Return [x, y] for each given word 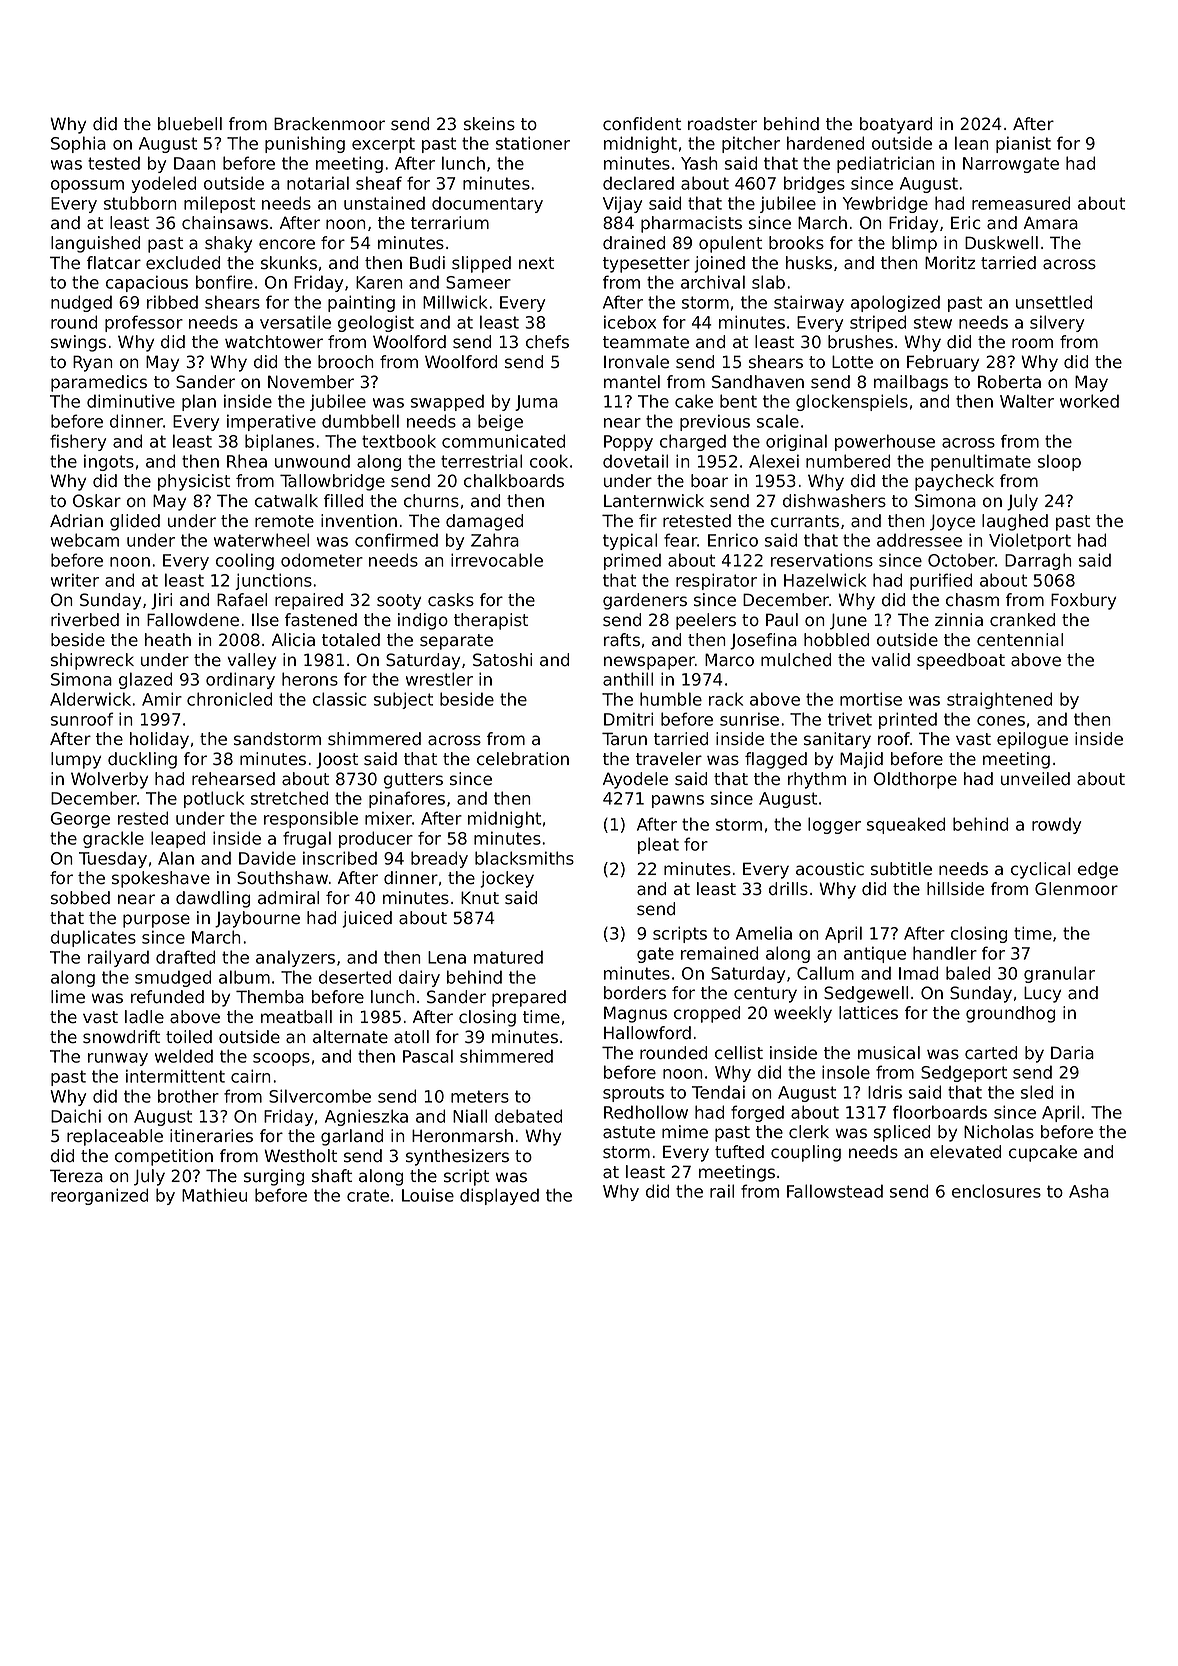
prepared [529, 998]
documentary [487, 204]
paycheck [954, 482]
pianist [1023, 144]
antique [875, 954]
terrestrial [481, 461]
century [765, 995]
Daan [195, 163]
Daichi [76, 1116]
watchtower [274, 342]
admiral [288, 898]
